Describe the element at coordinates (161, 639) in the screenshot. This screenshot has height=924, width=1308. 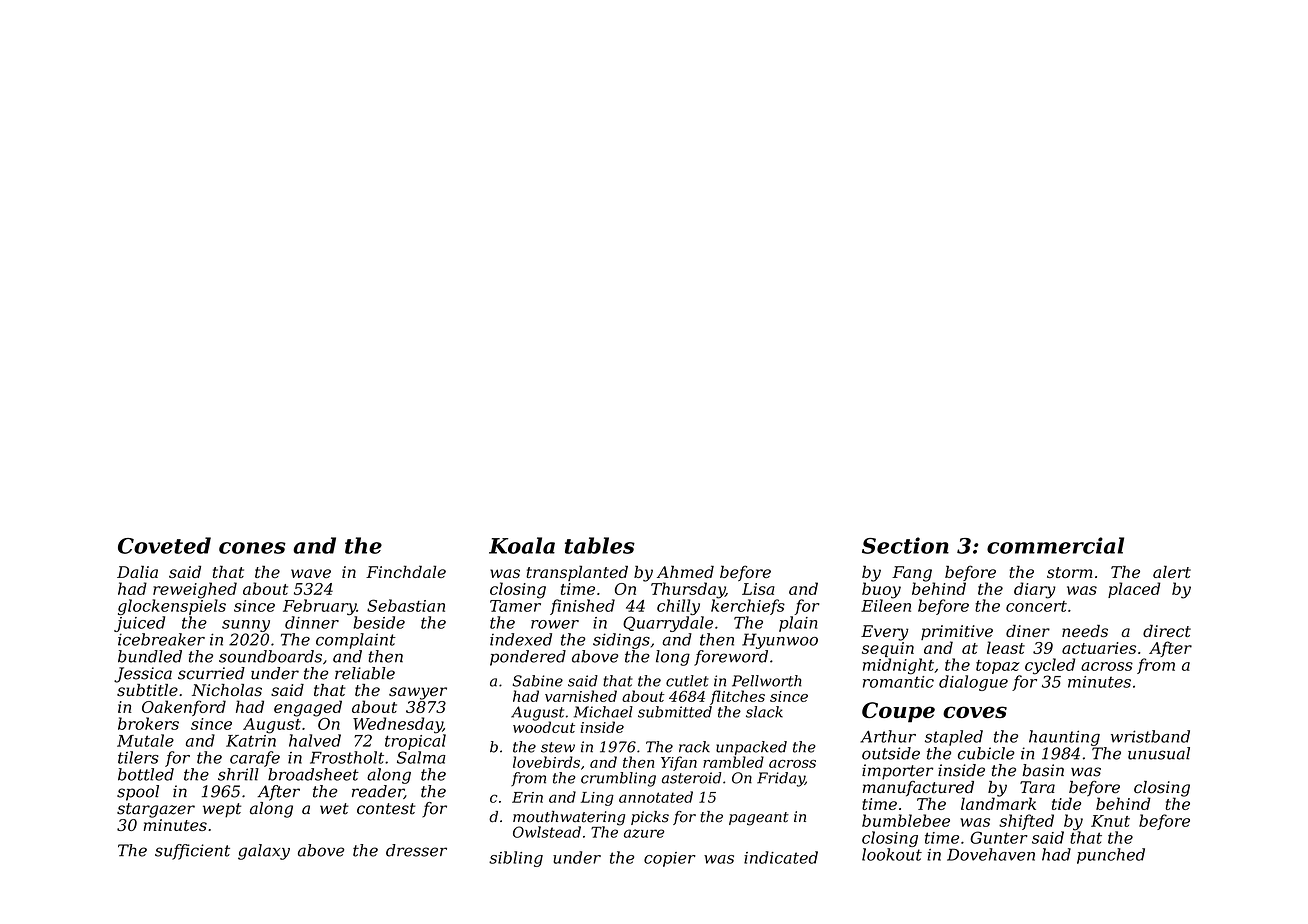
I see `icebreaker` at that location.
